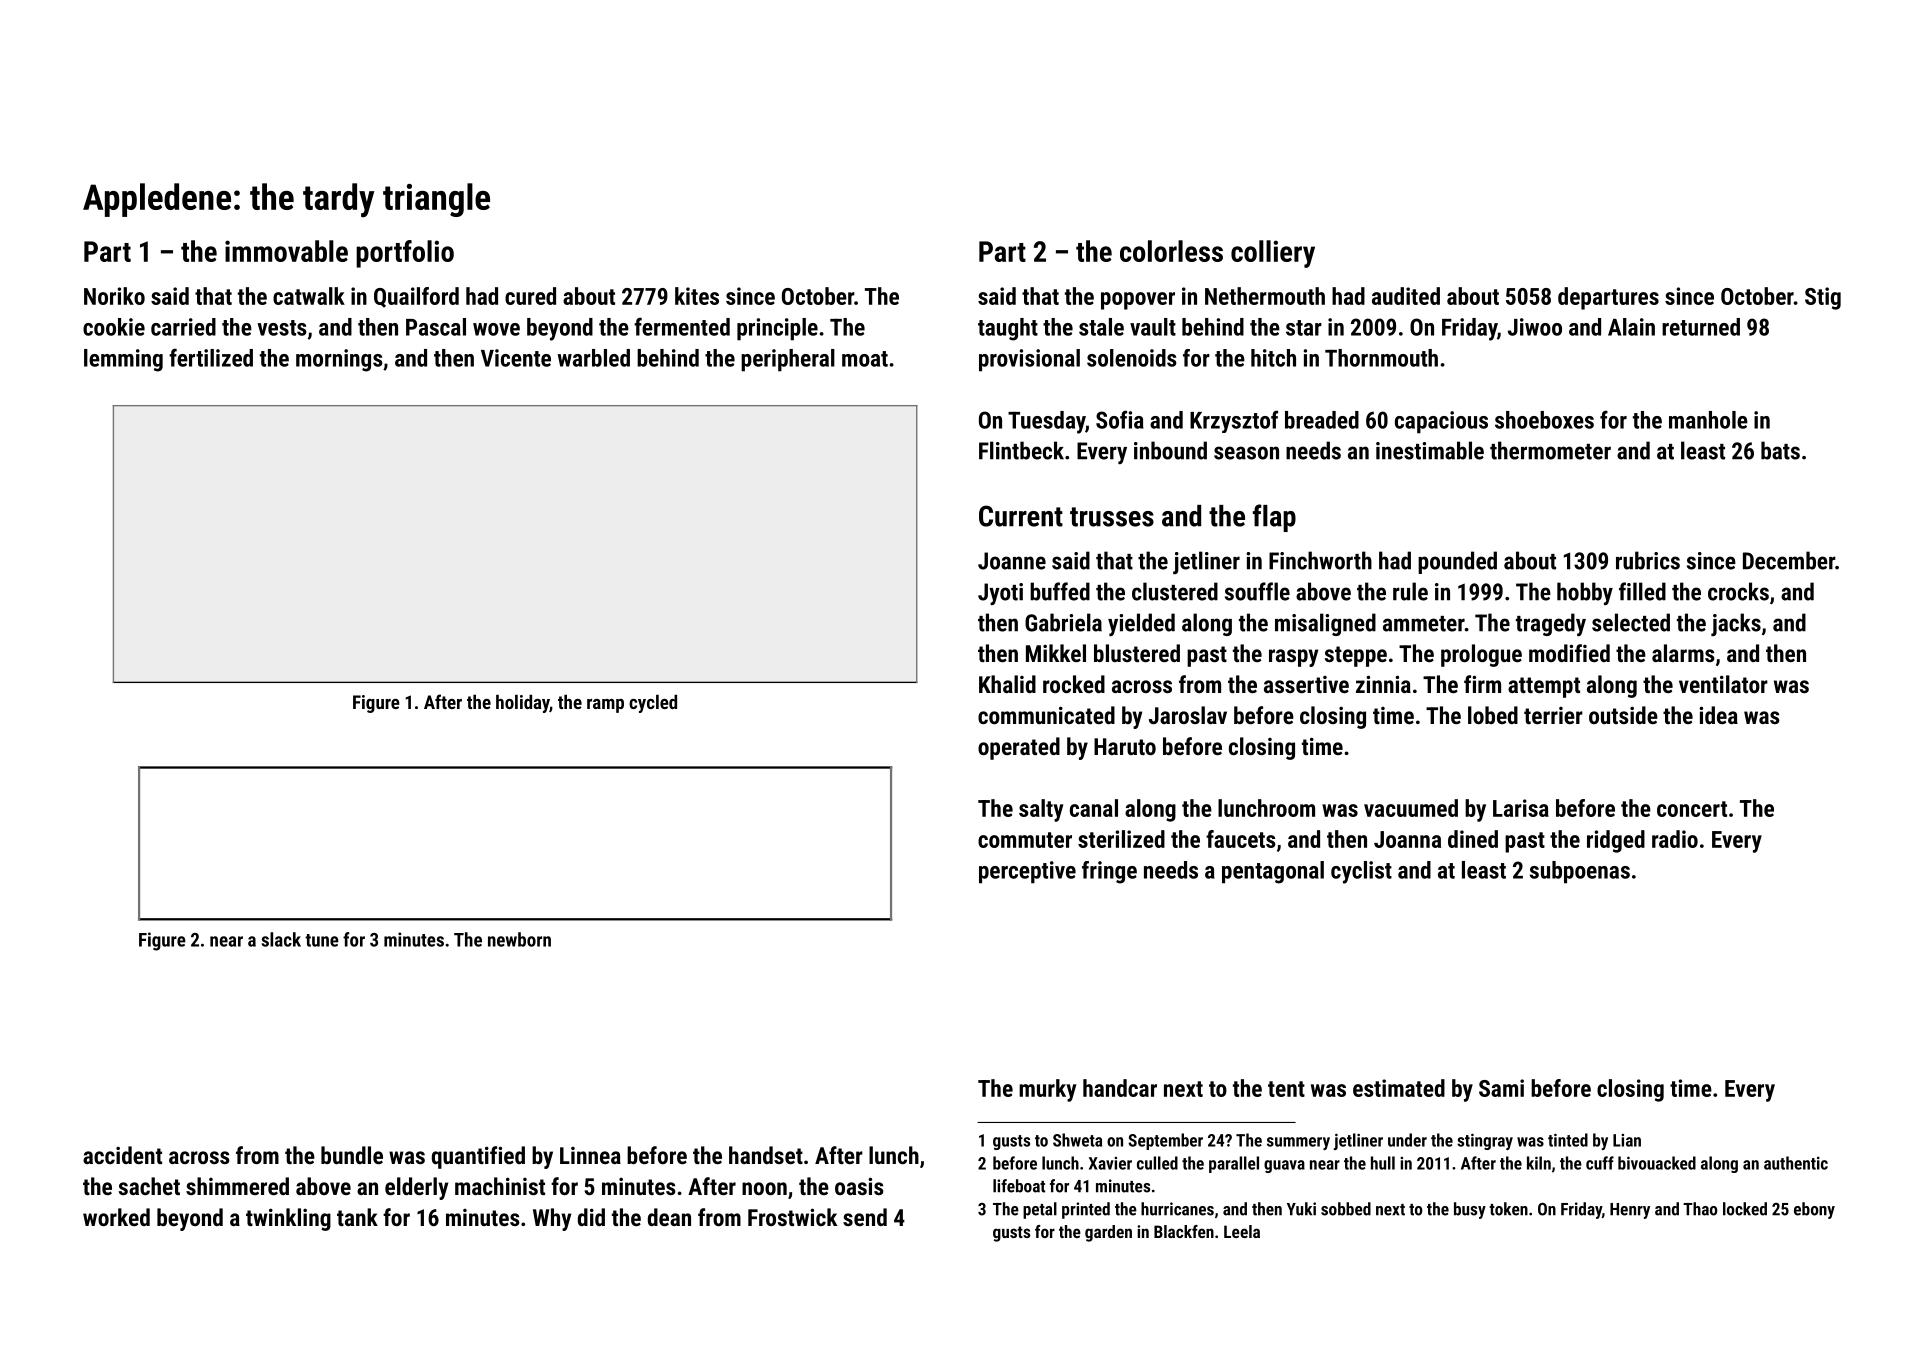 The image size is (1925, 1361). Describe the element at coordinates (523, 704) in the image. I see `holiday` at that location.
